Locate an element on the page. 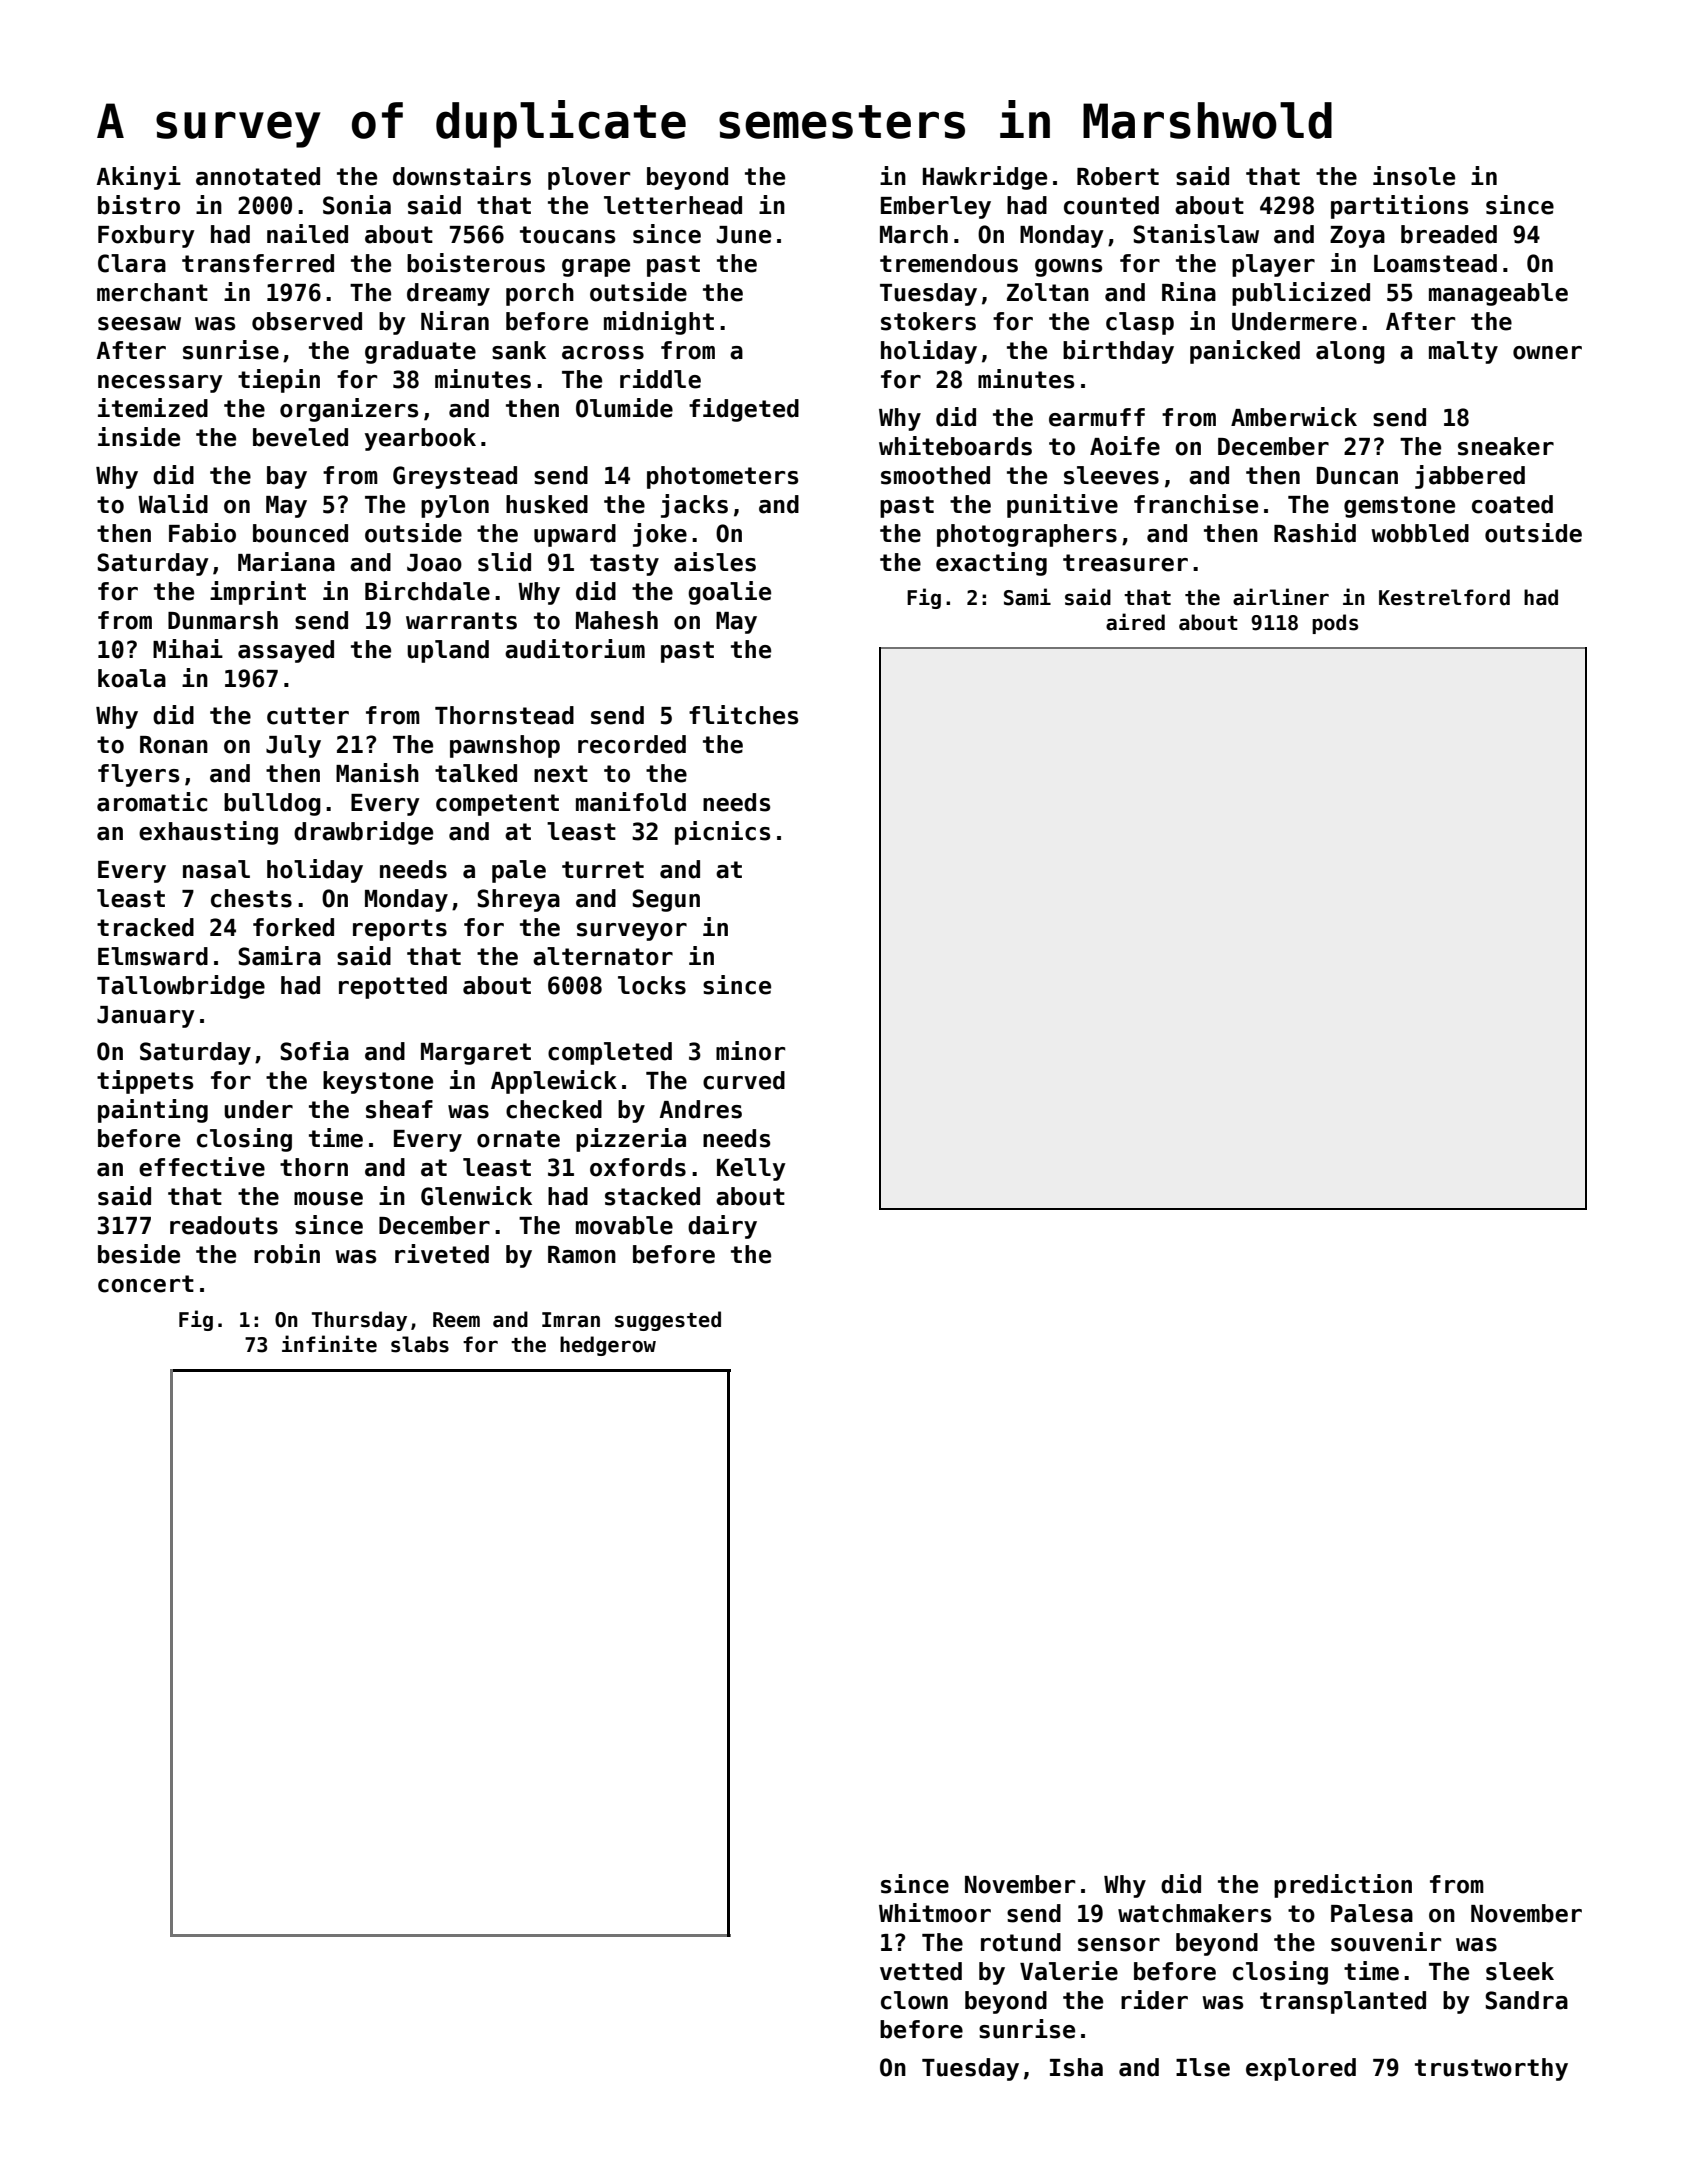 The image size is (1683, 2178). infinite is located at coordinates (329, 1344).
